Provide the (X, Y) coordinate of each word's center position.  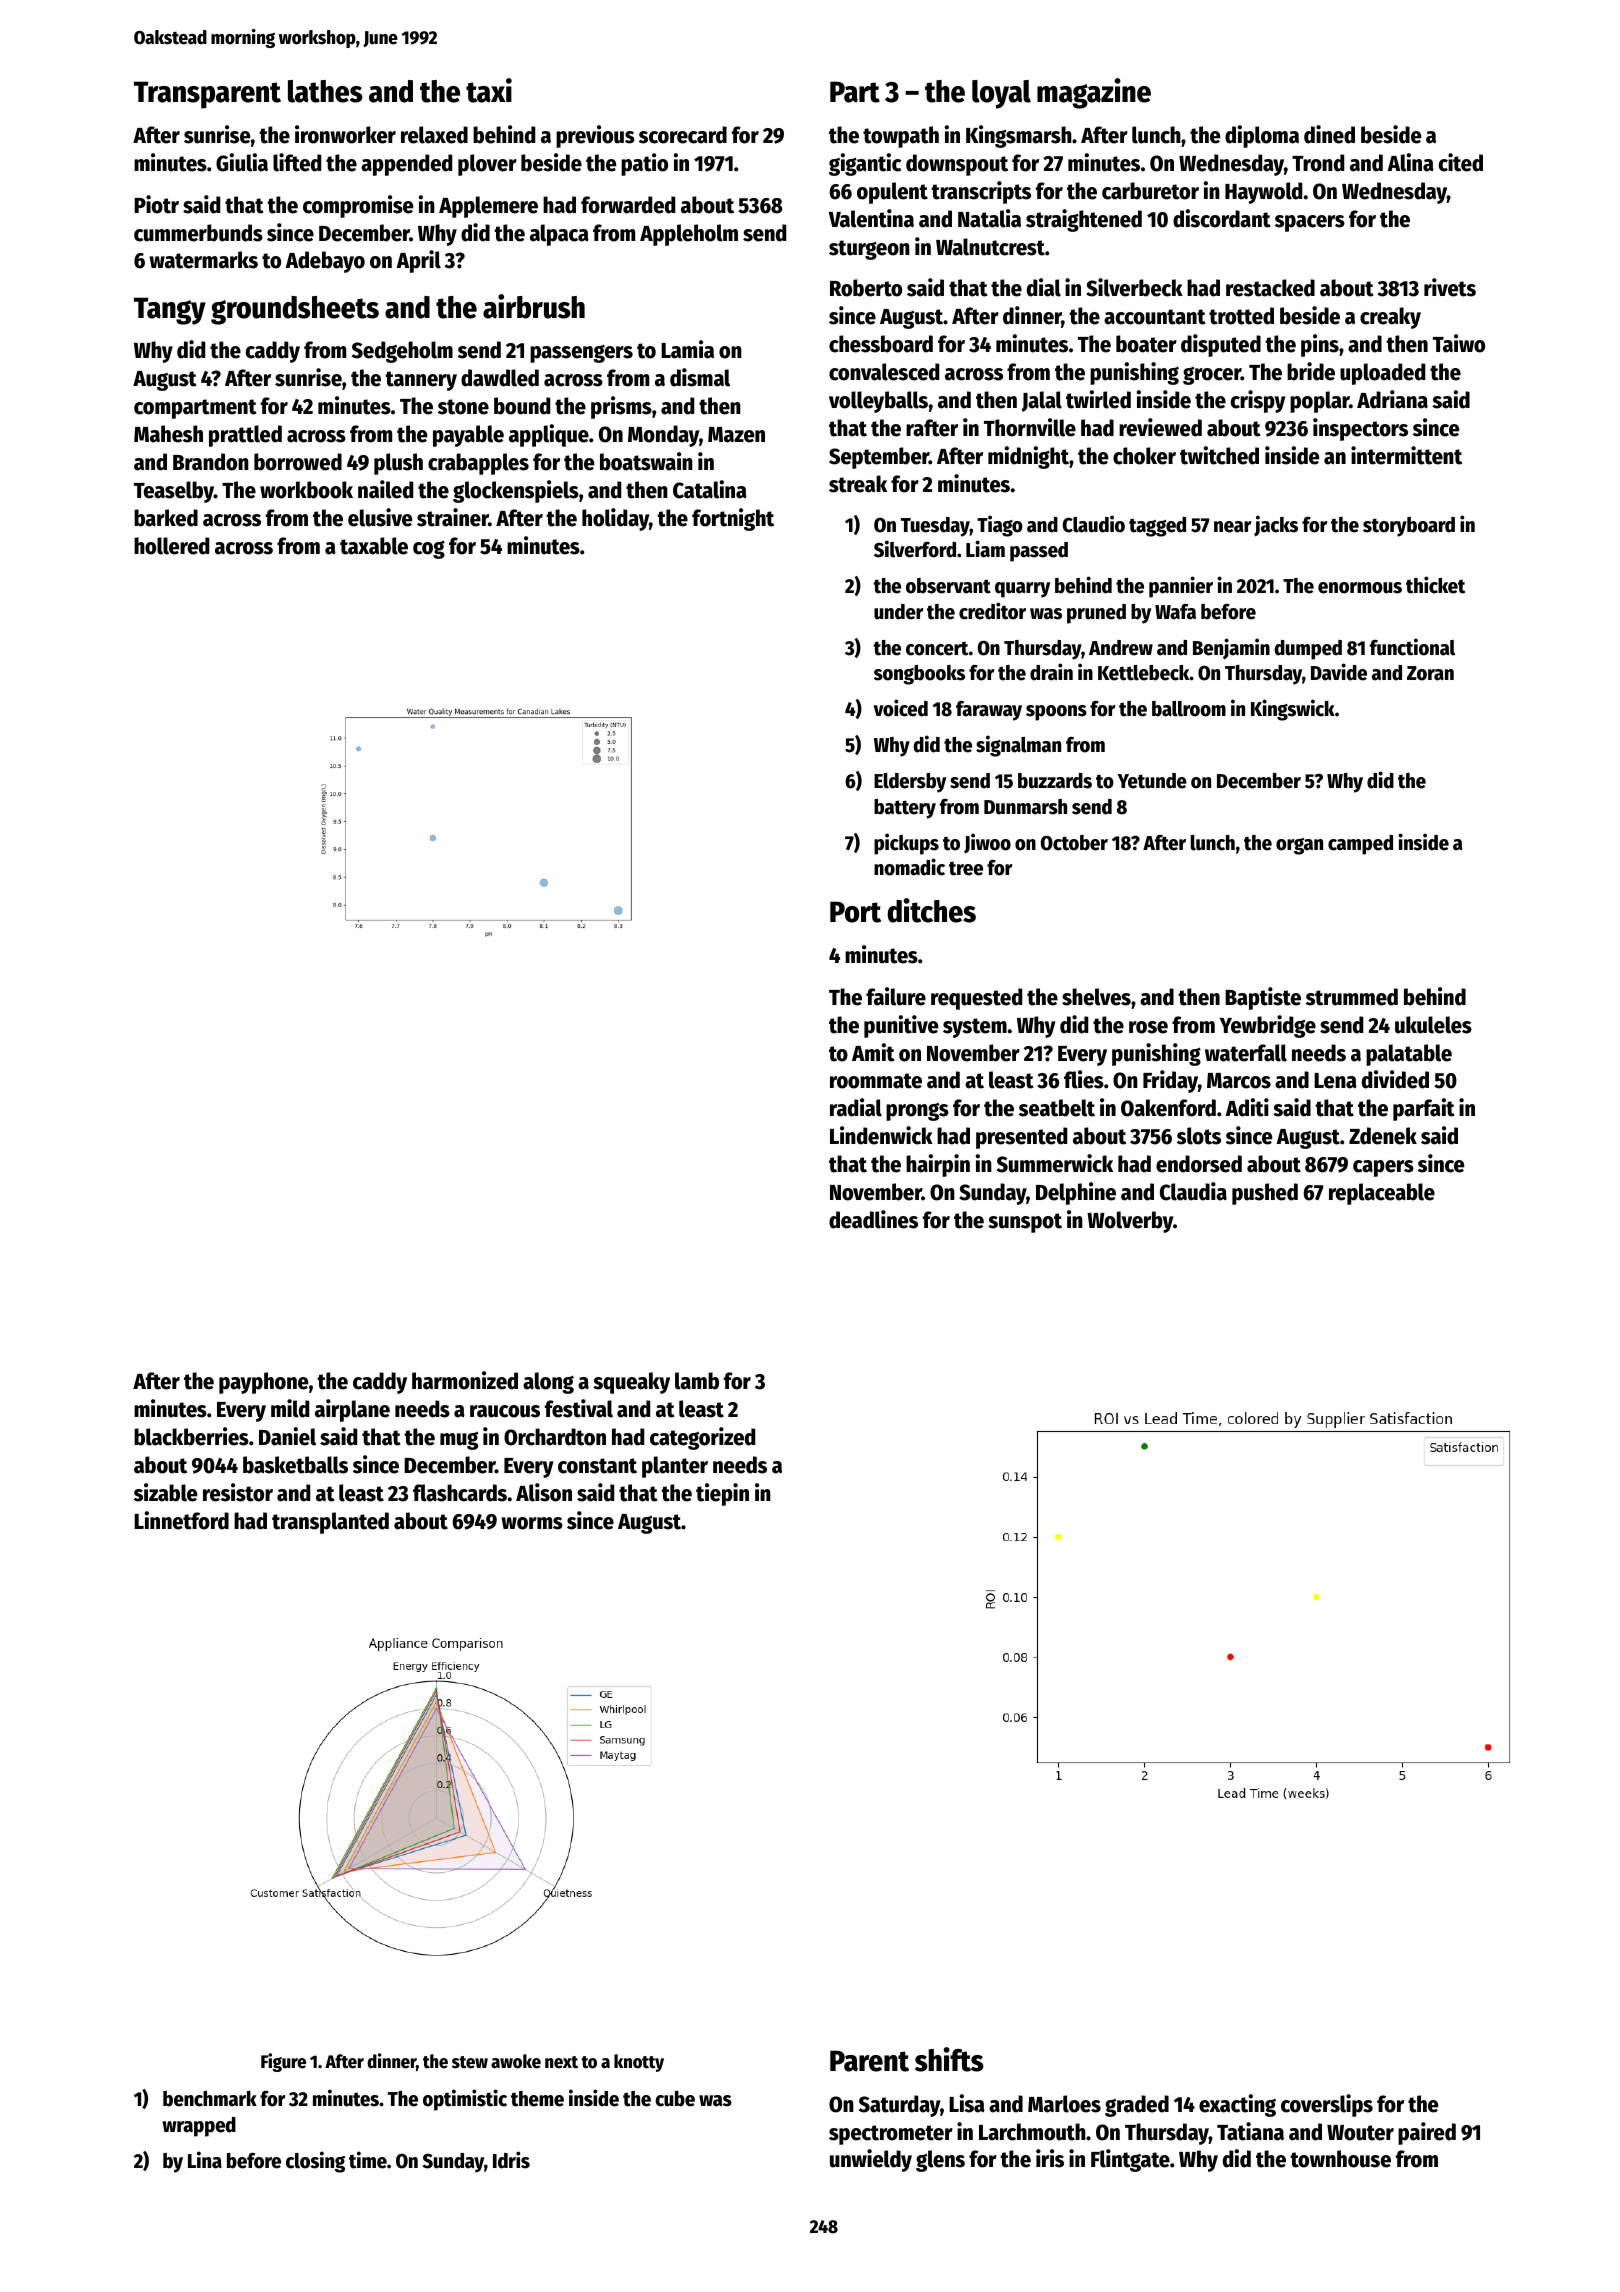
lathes (325, 91)
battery (905, 809)
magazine (1094, 93)
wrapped (199, 2127)
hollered (171, 546)
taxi (489, 90)
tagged (1157, 527)
